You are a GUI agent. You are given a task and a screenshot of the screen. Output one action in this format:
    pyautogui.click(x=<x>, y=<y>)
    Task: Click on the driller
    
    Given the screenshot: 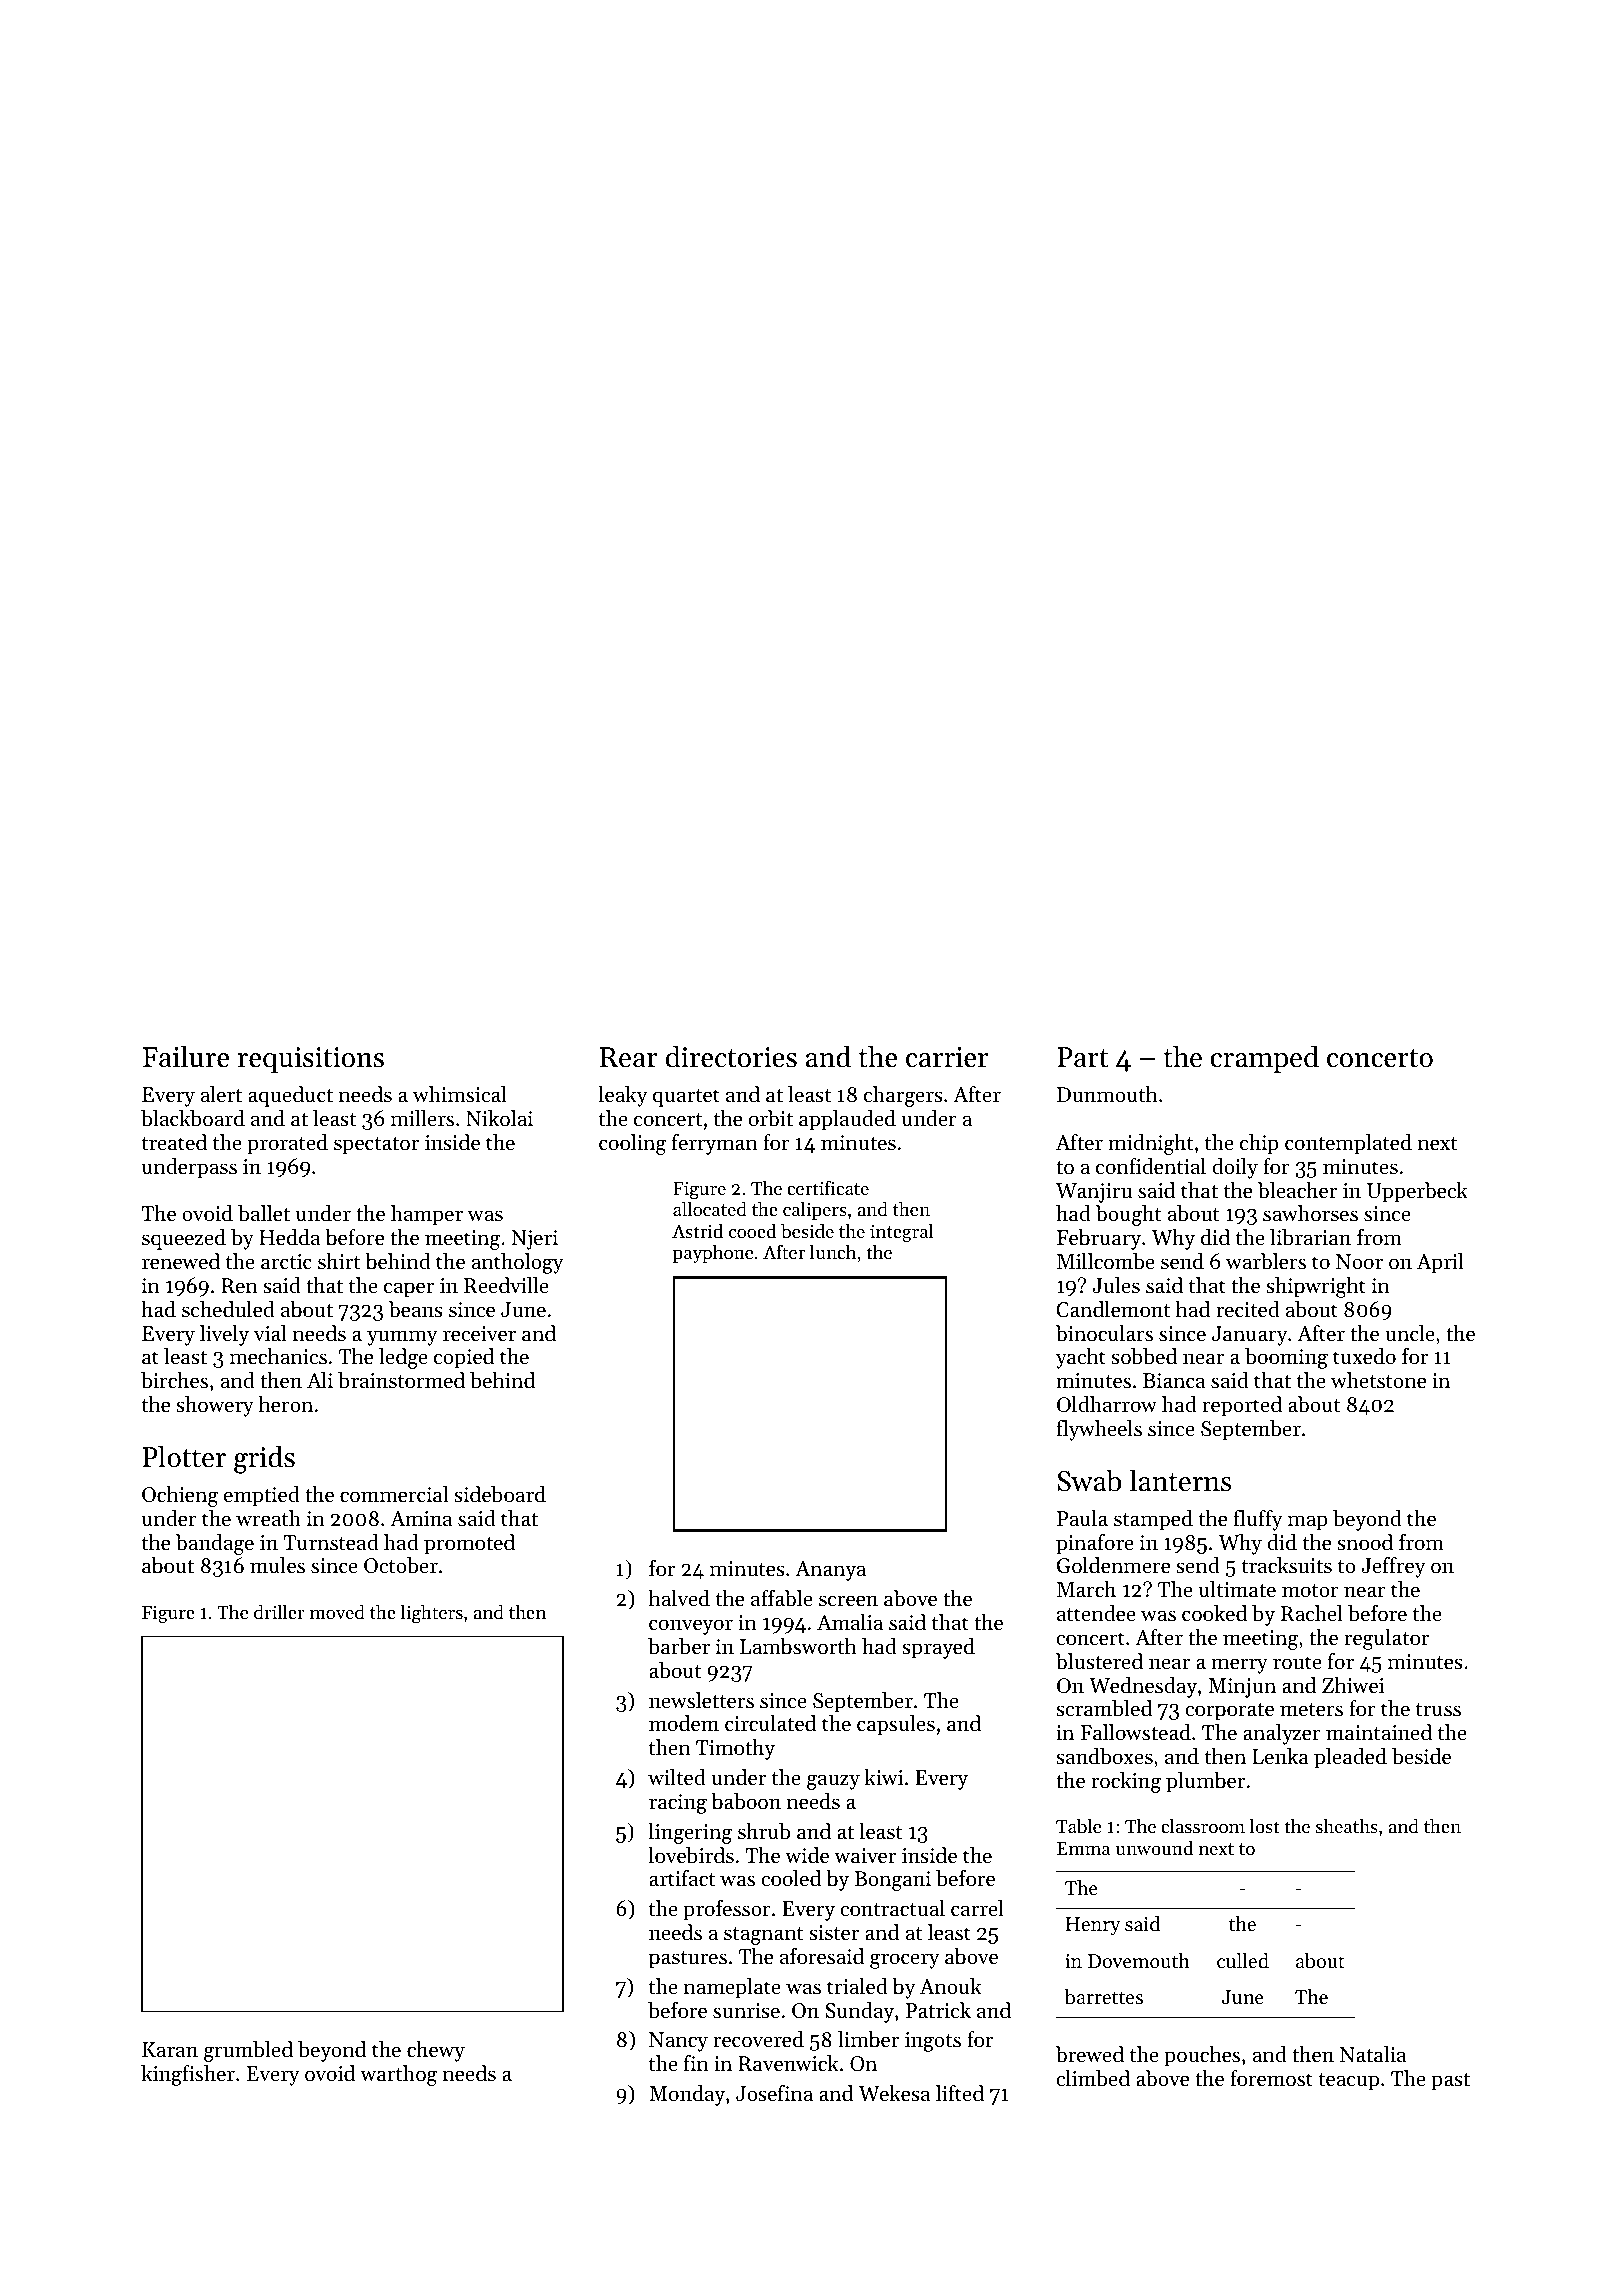 What is the action you would take?
    pyautogui.click(x=279, y=1611)
